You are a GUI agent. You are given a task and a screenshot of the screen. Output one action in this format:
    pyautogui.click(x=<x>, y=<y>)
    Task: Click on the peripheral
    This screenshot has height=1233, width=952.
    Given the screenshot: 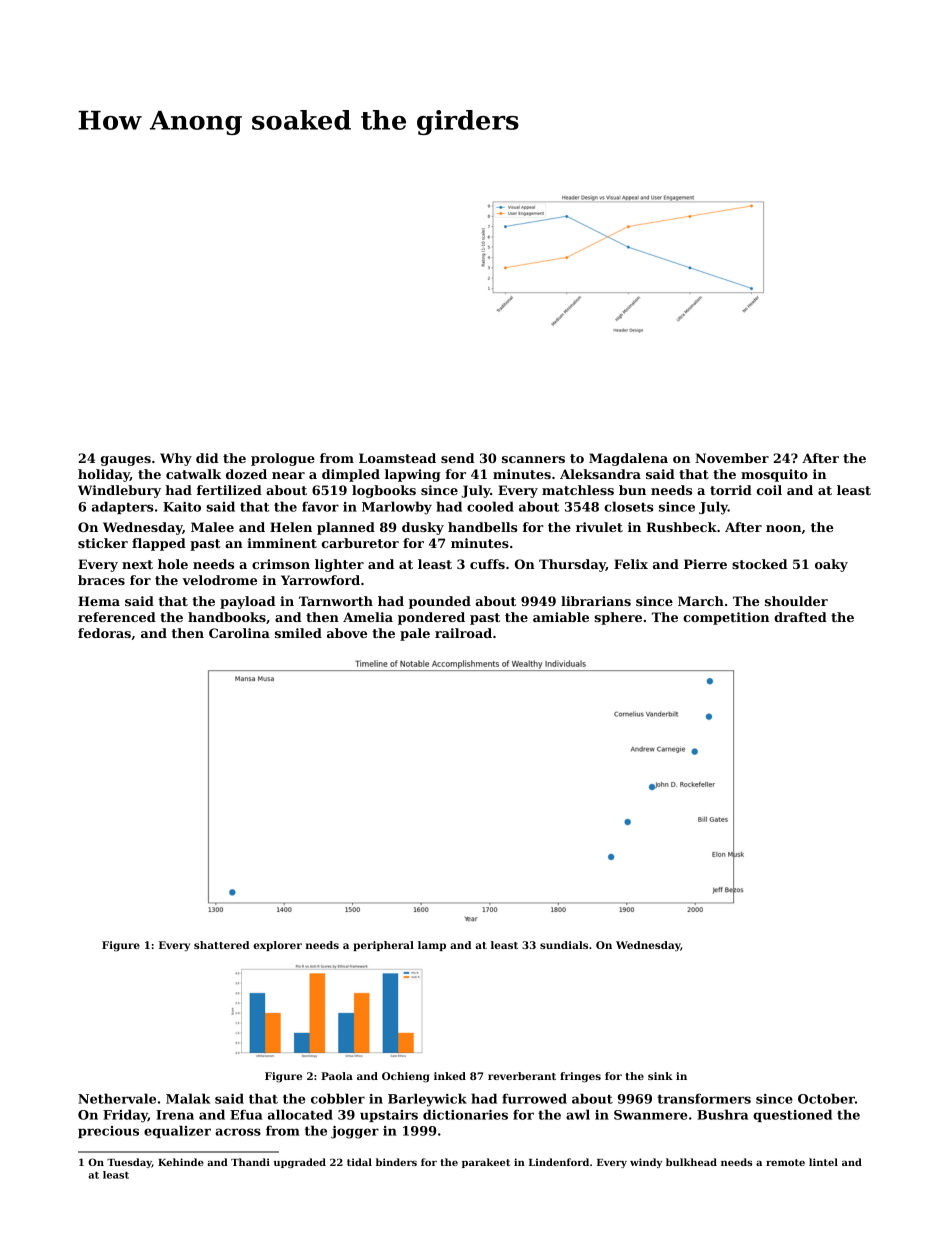 What is the action you would take?
    pyautogui.click(x=383, y=946)
